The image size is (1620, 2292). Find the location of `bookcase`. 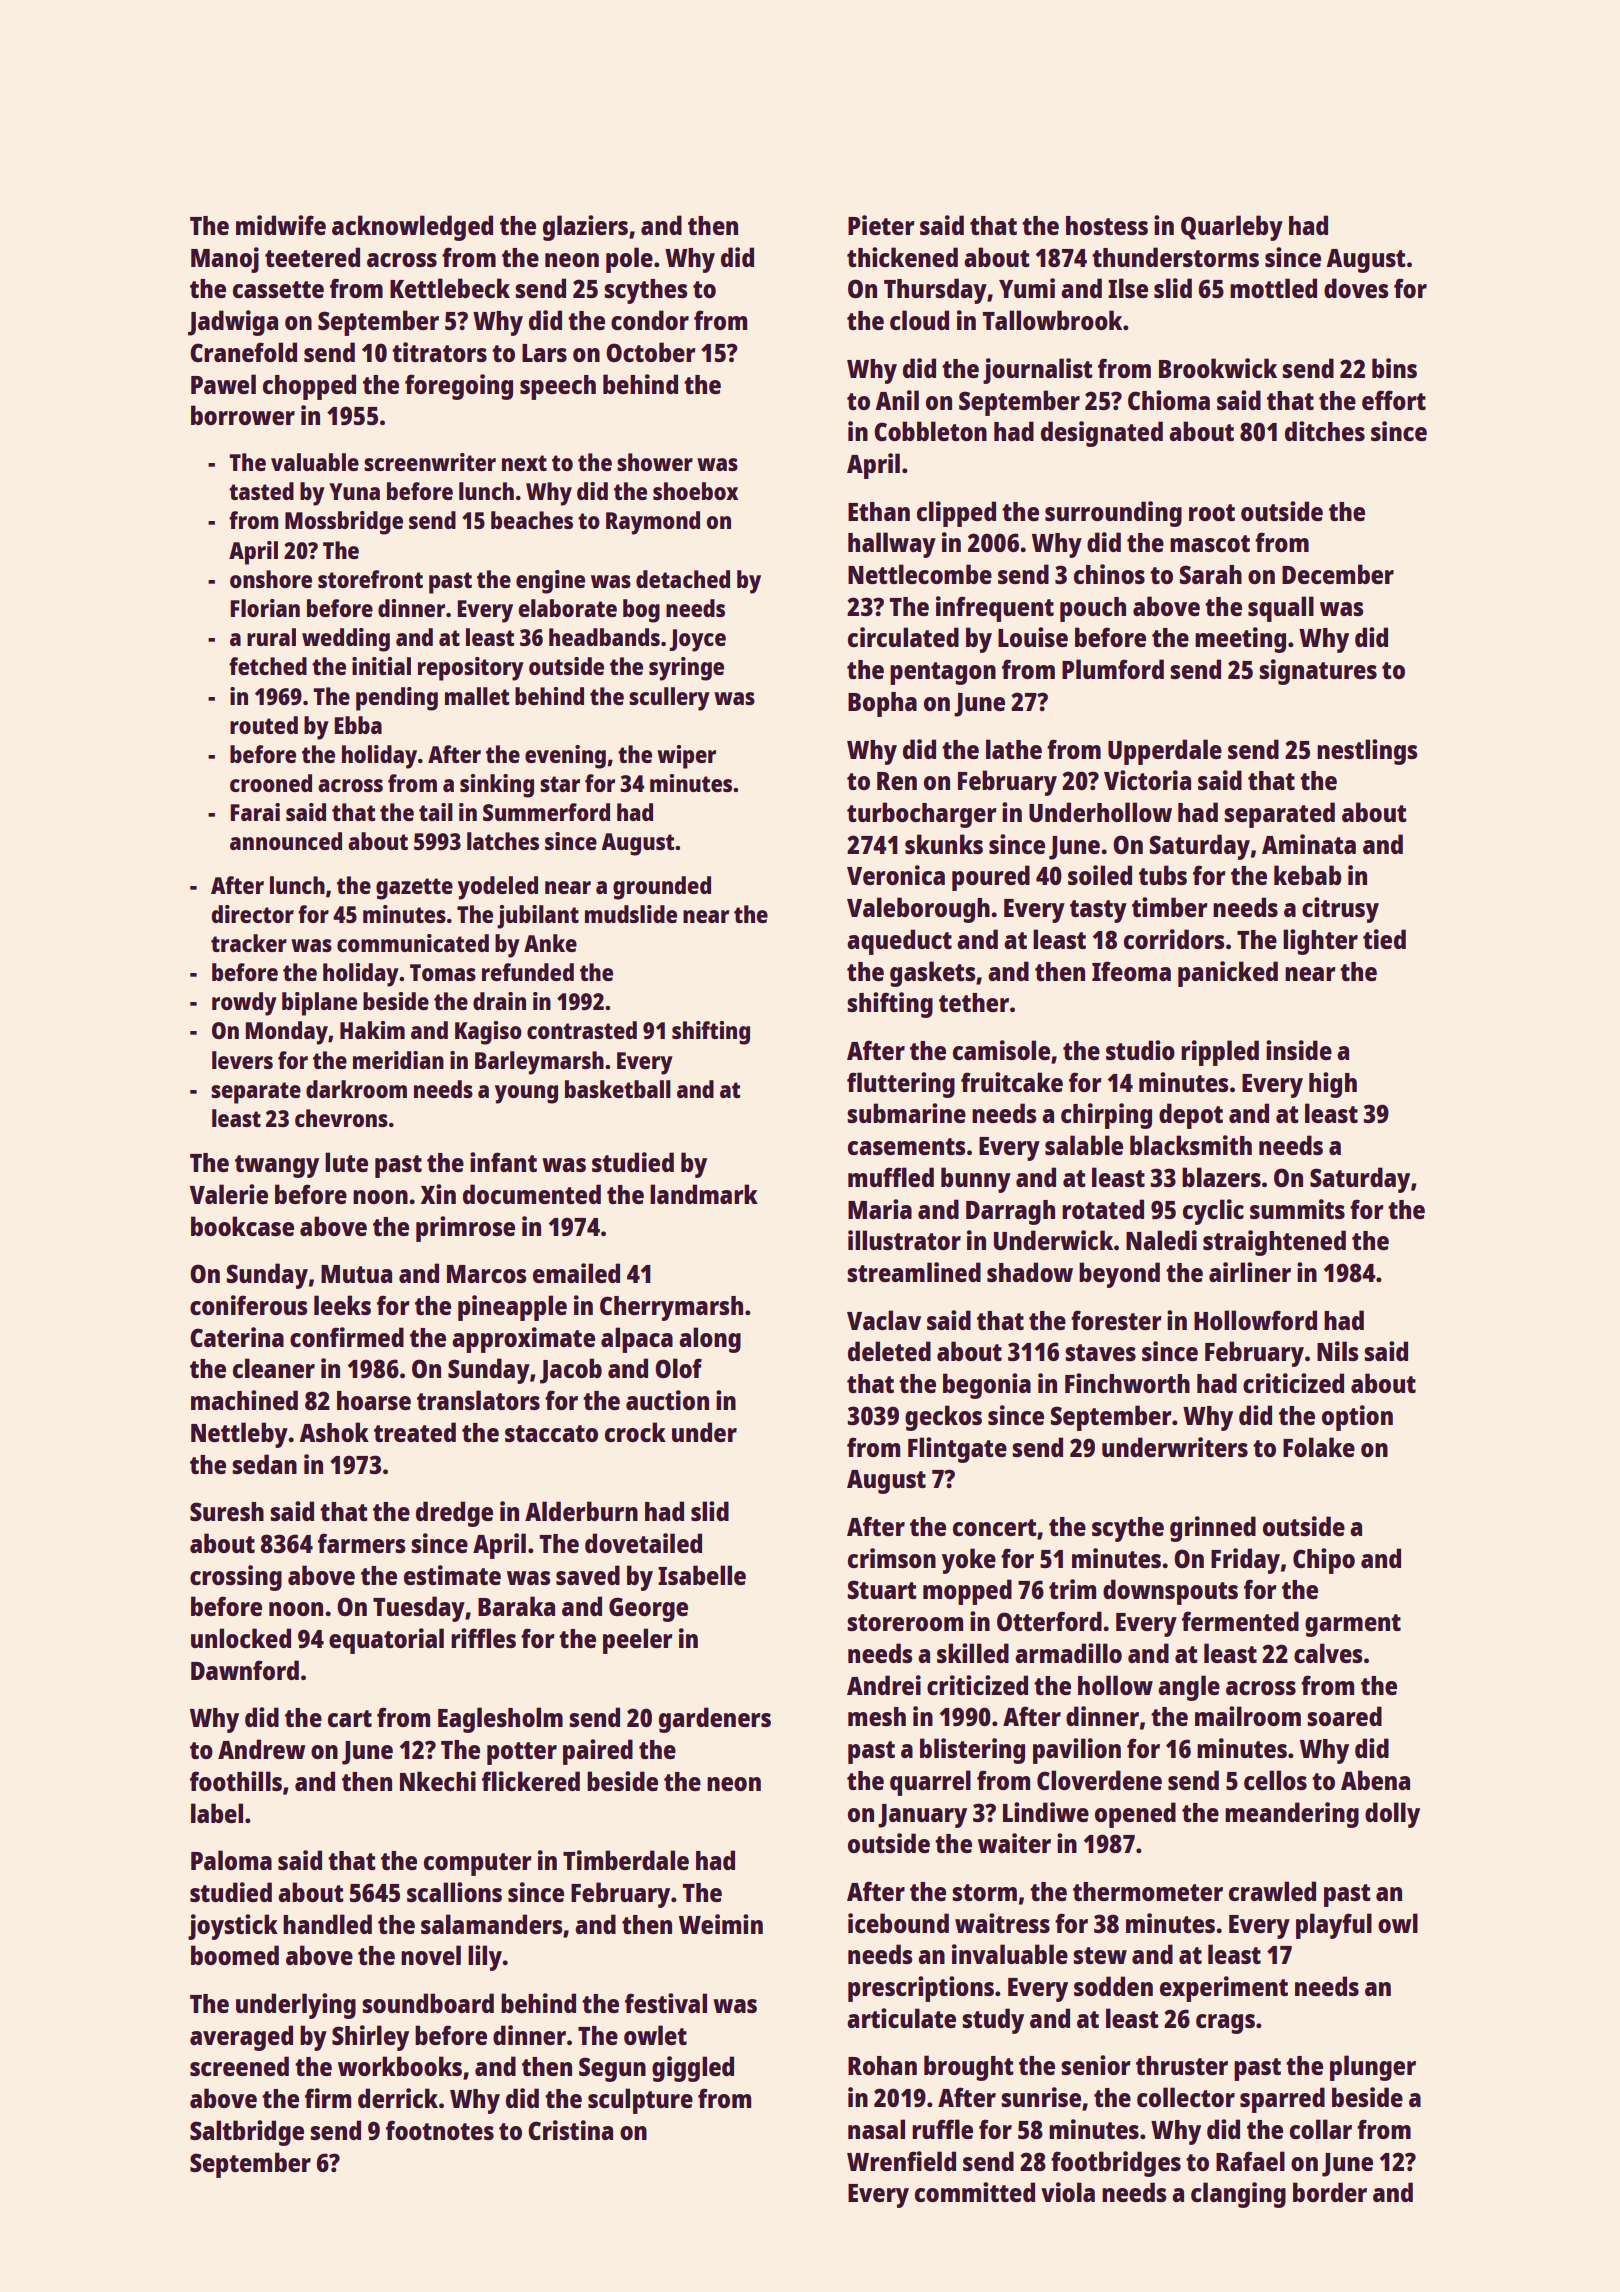

bookcase is located at coordinates (242, 1226).
